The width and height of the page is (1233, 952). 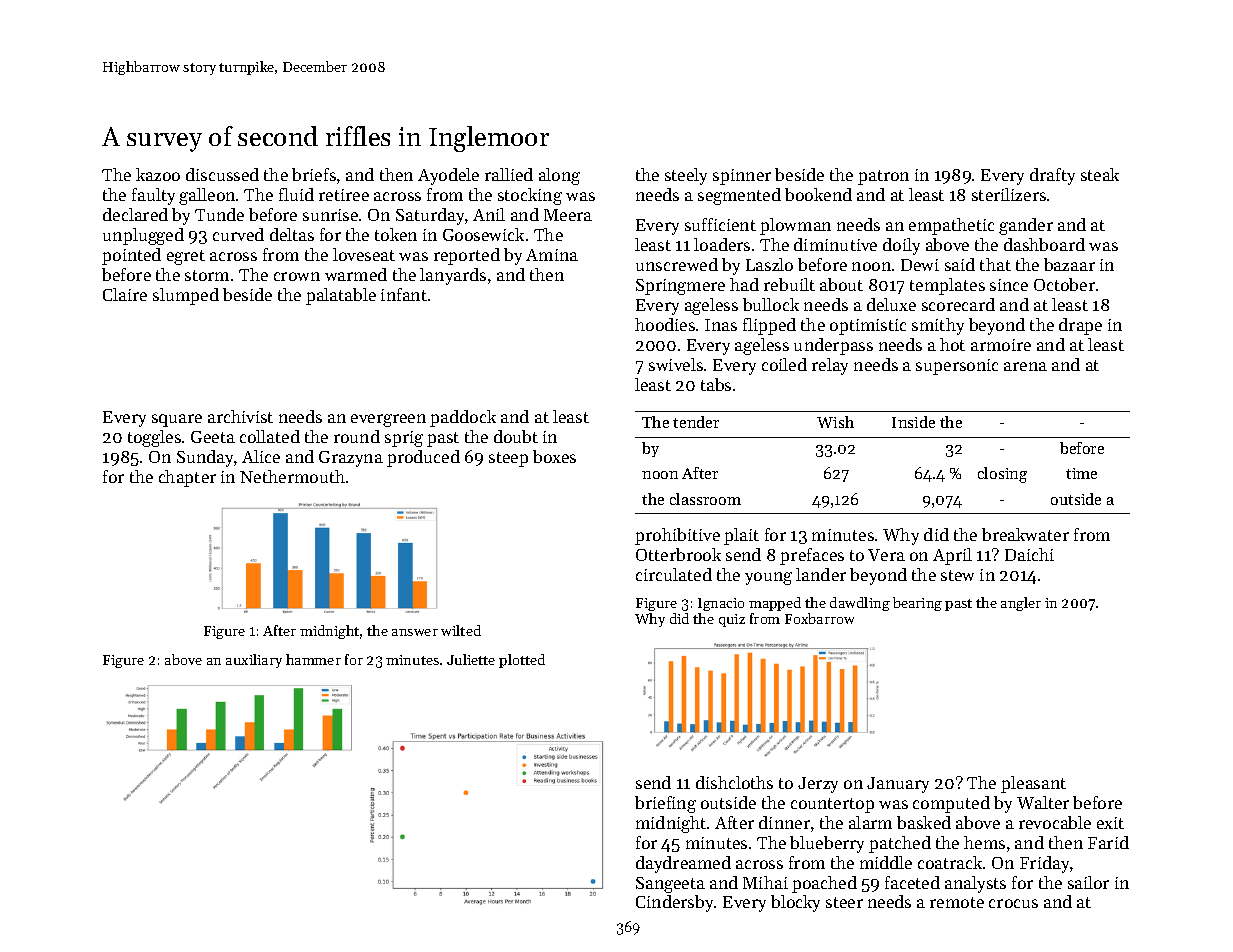 I want to click on patron, so click(x=883, y=177).
